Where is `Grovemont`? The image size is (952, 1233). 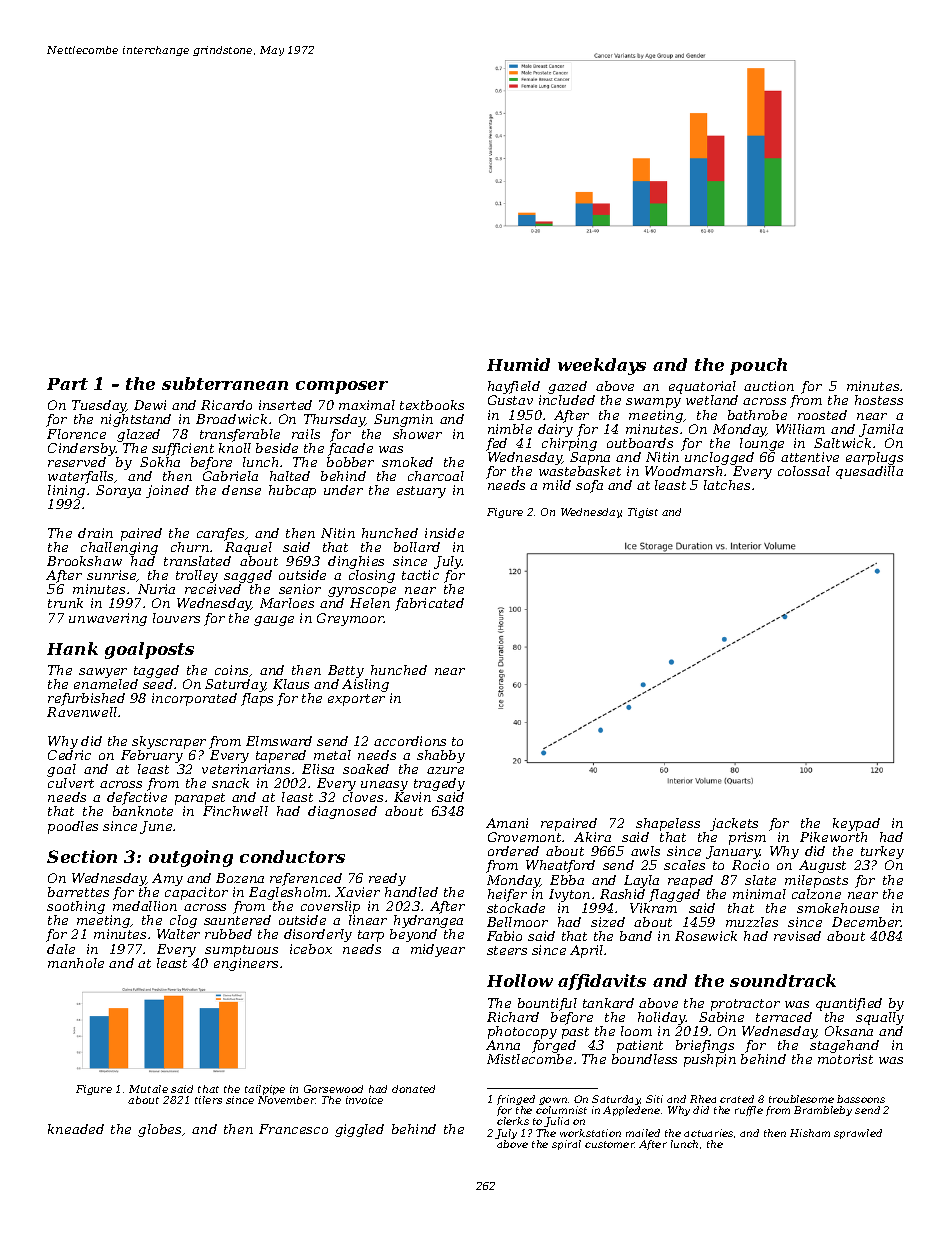 Grovemont is located at coordinates (524, 837).
